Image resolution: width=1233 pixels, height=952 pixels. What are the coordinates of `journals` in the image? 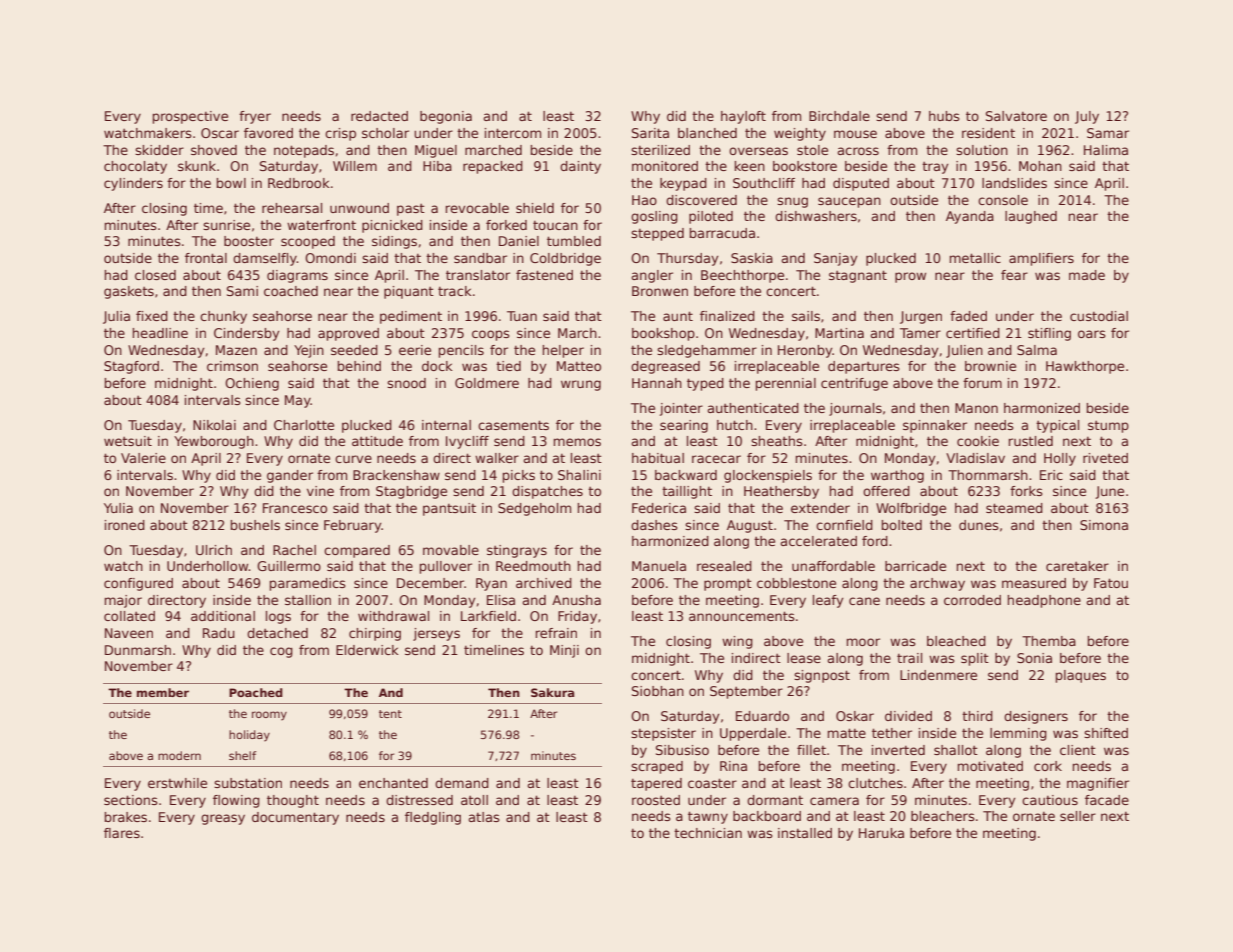 It's located at (855, 409).
